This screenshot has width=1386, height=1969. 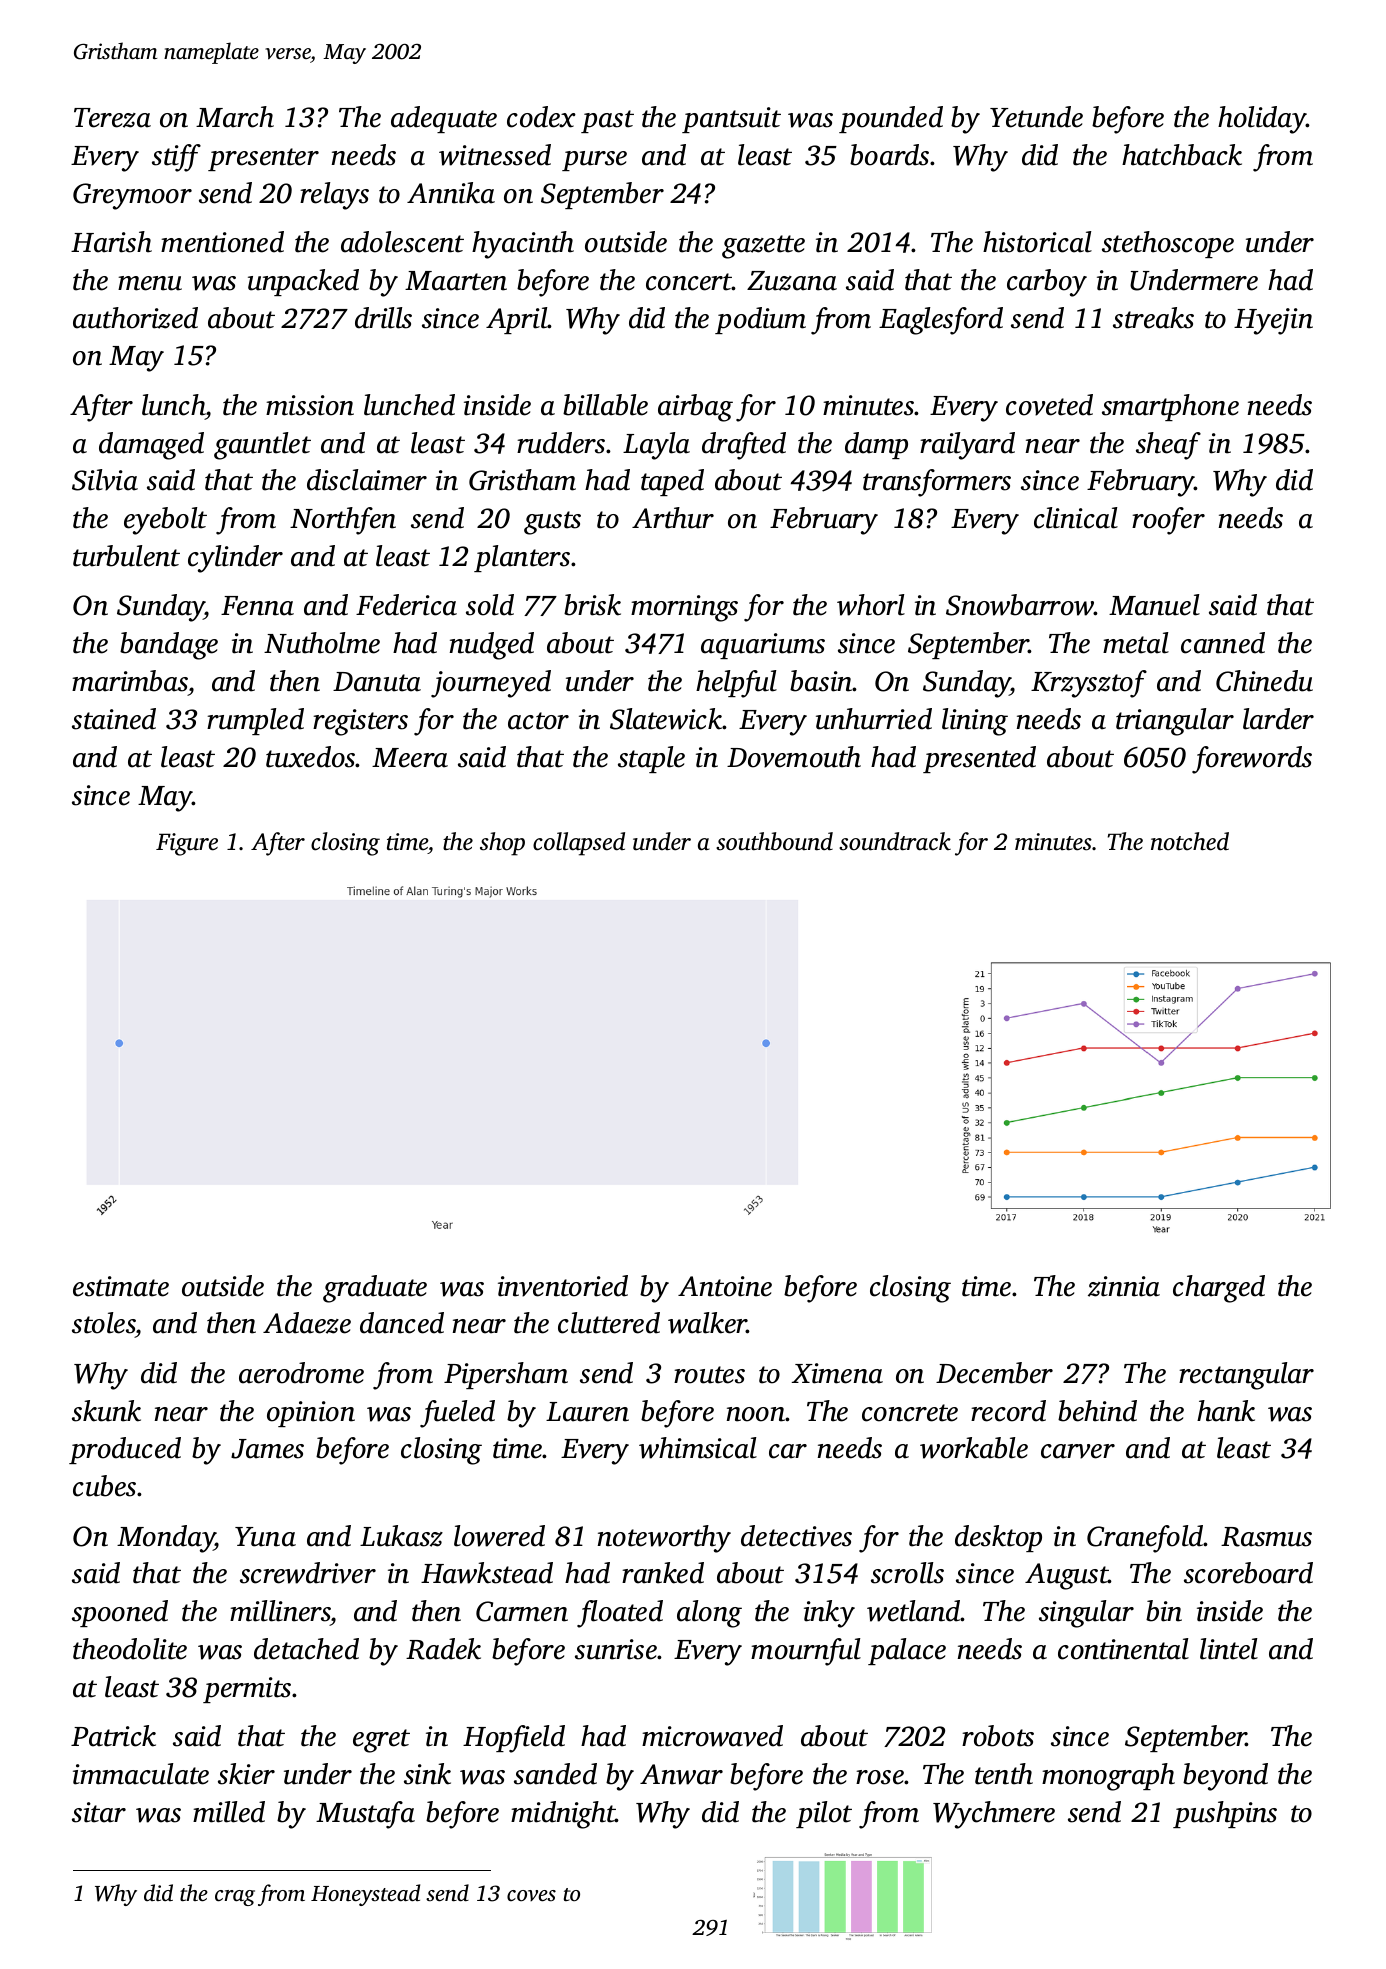 What do you see at coordinates (541, 117) in the screenshot?
I see `codex` at bounding box center [541, 117].
